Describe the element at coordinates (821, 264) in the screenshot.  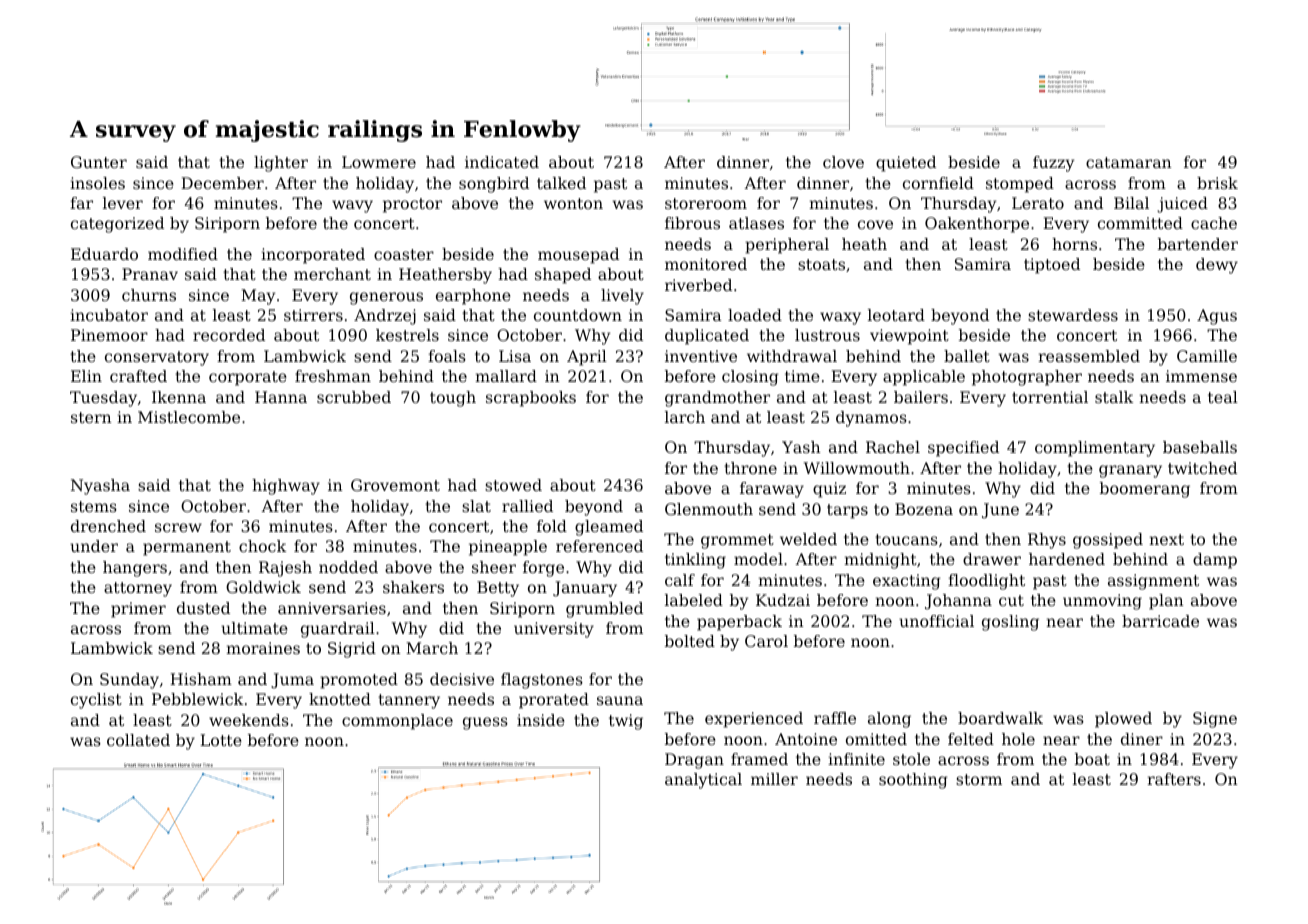
I see `stoats` at that location.
